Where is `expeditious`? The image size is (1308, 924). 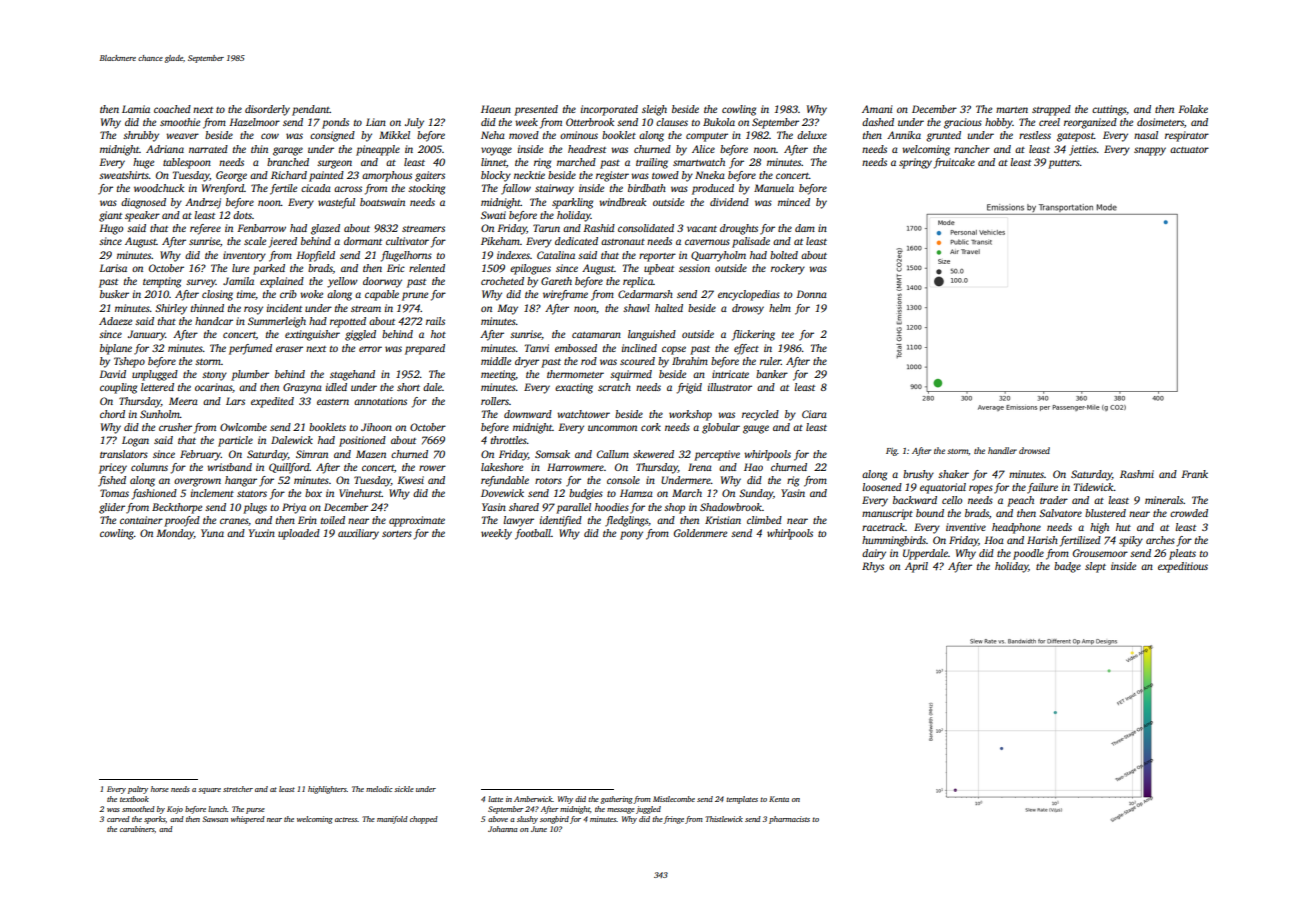
expeditious is located at coordinates (1183, 567).
